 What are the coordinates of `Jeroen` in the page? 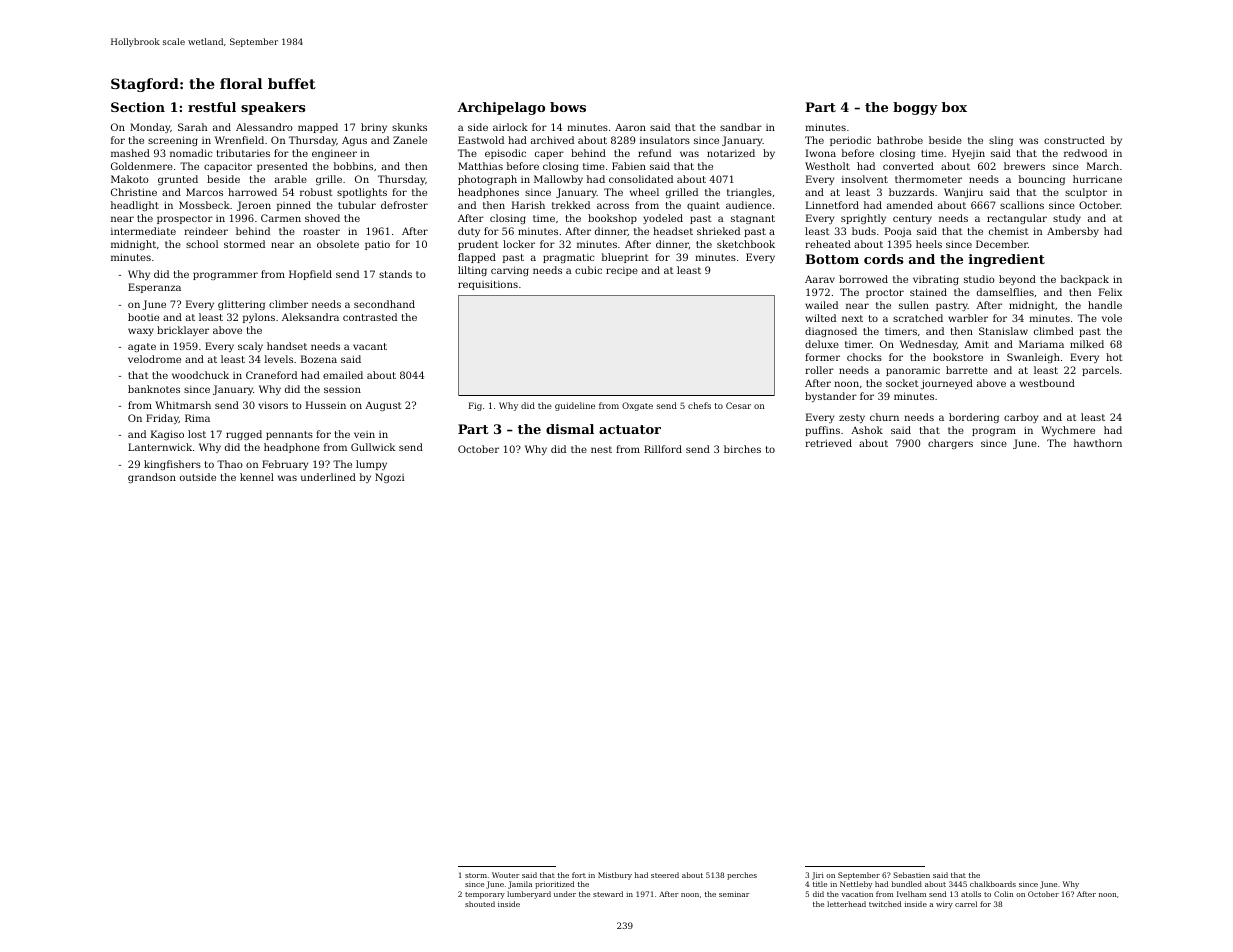 It's located at (254, 206).
